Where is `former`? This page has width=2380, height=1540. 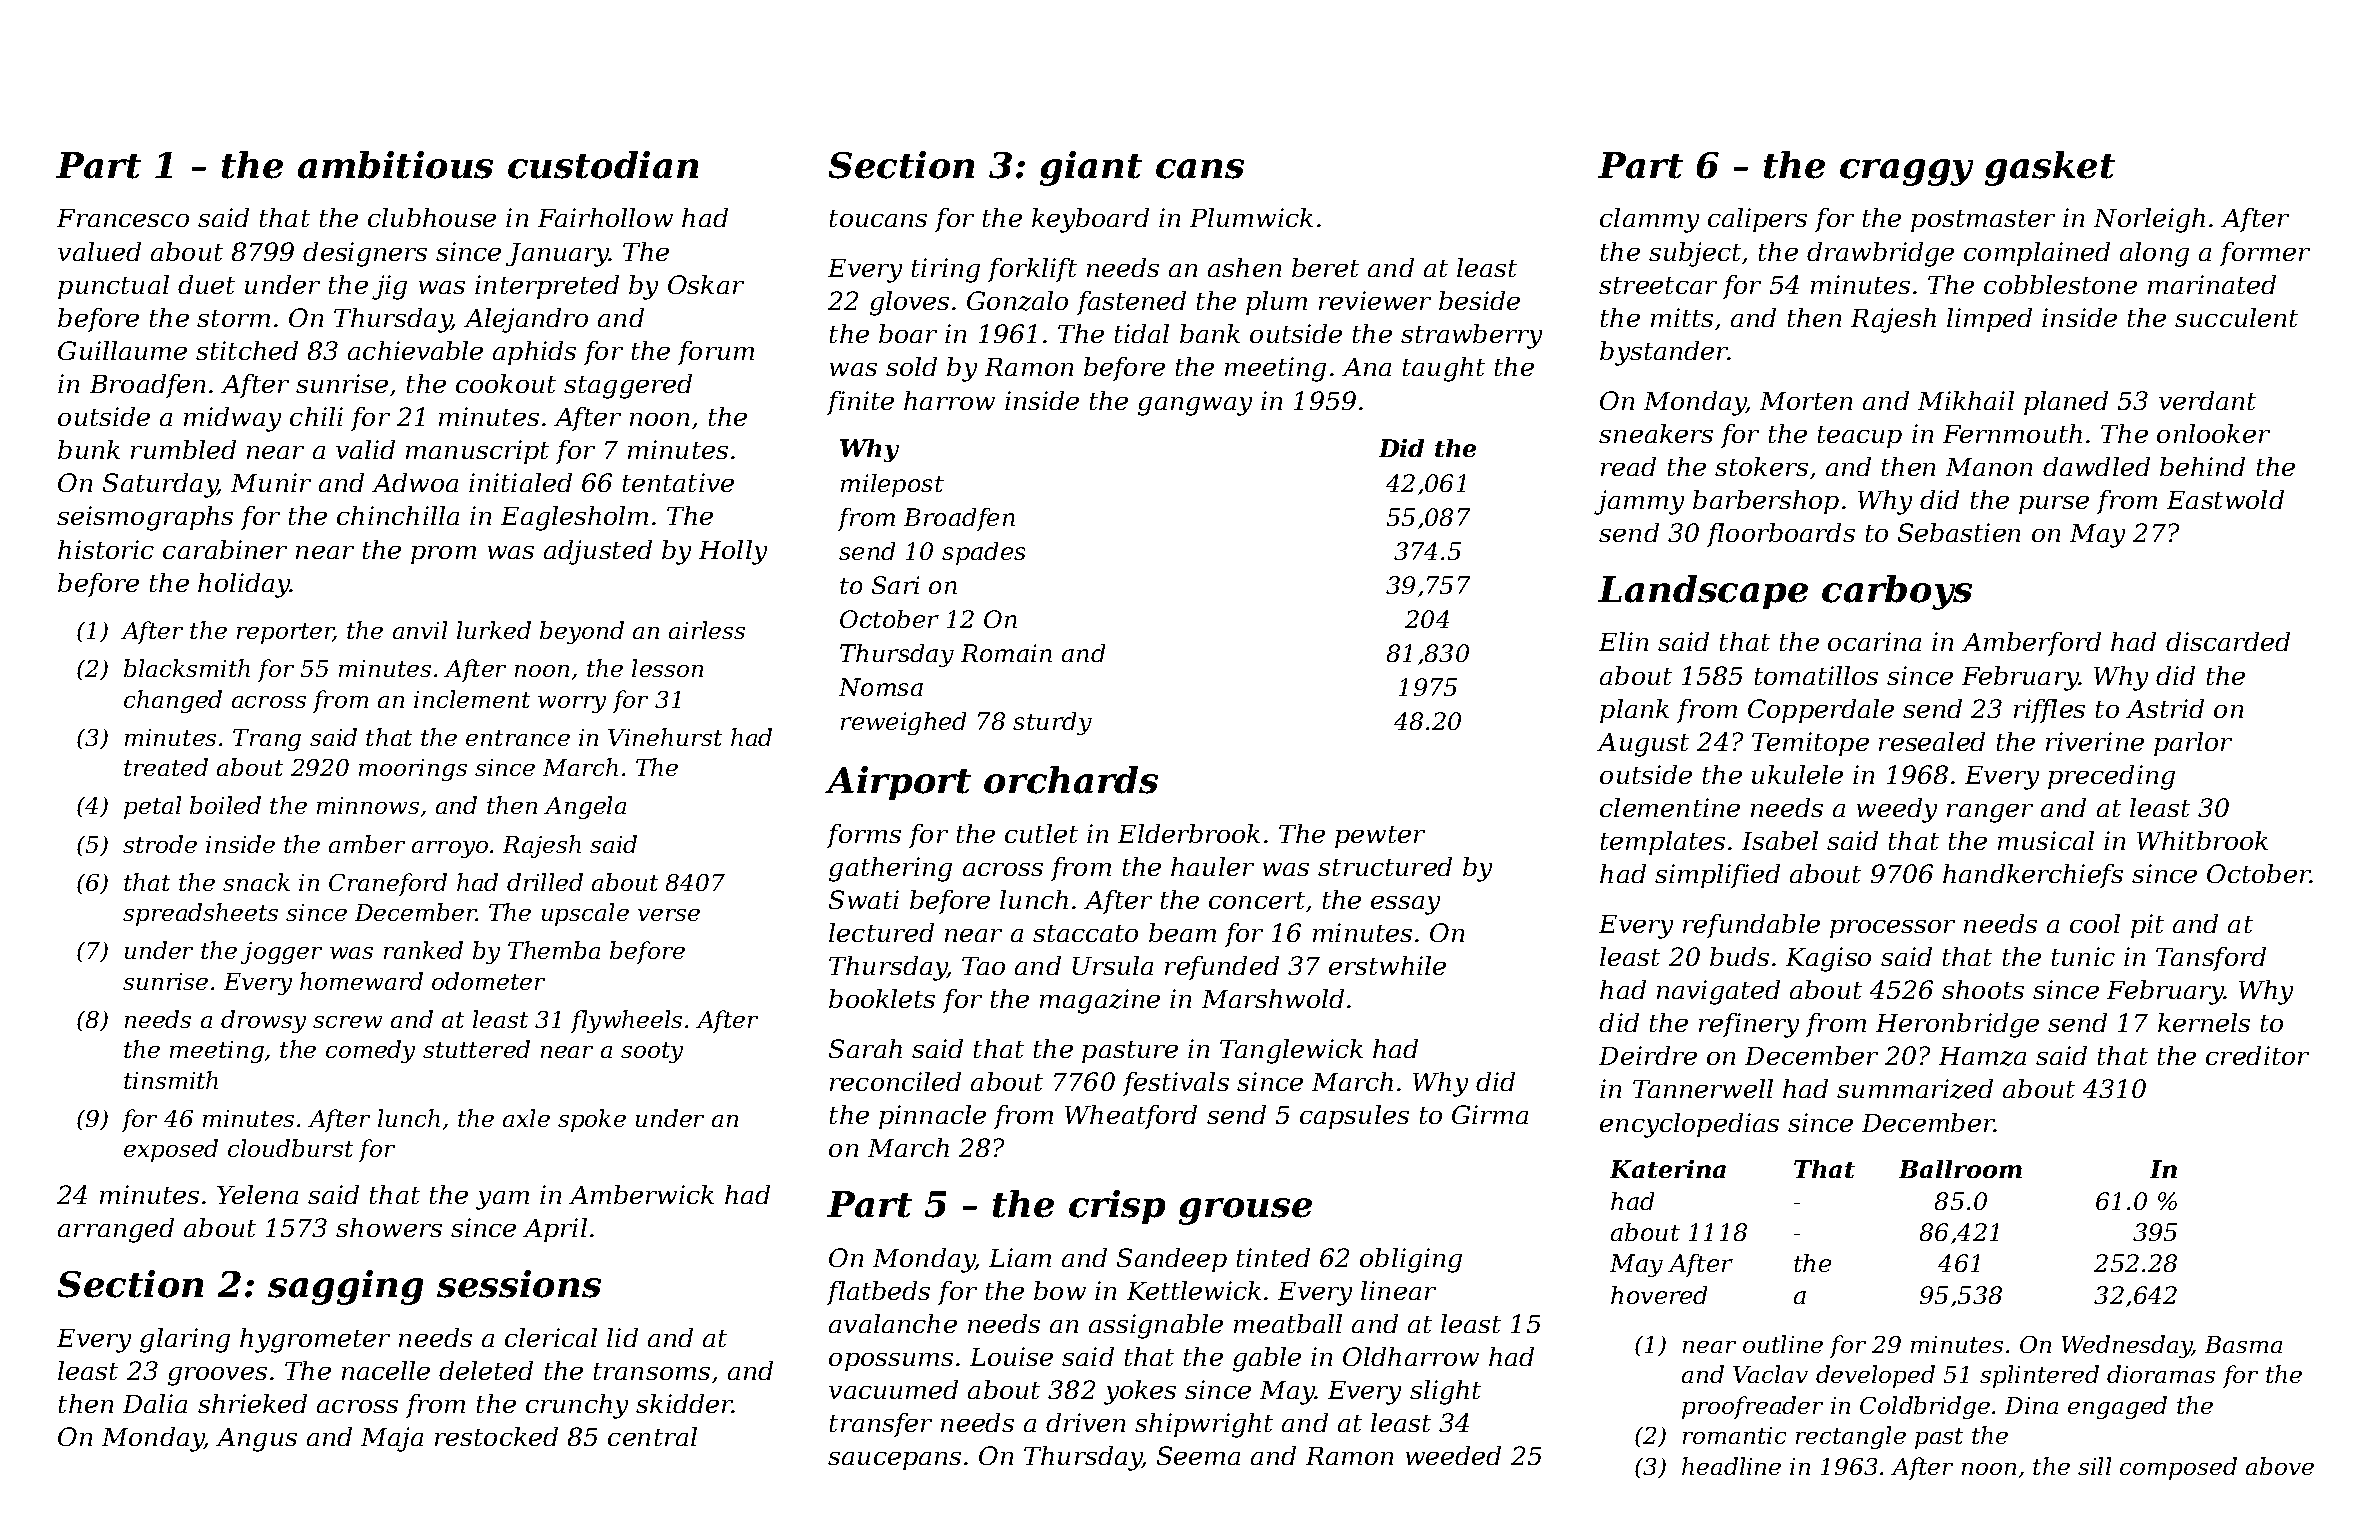
former is located at coordinates (2265, 254).
